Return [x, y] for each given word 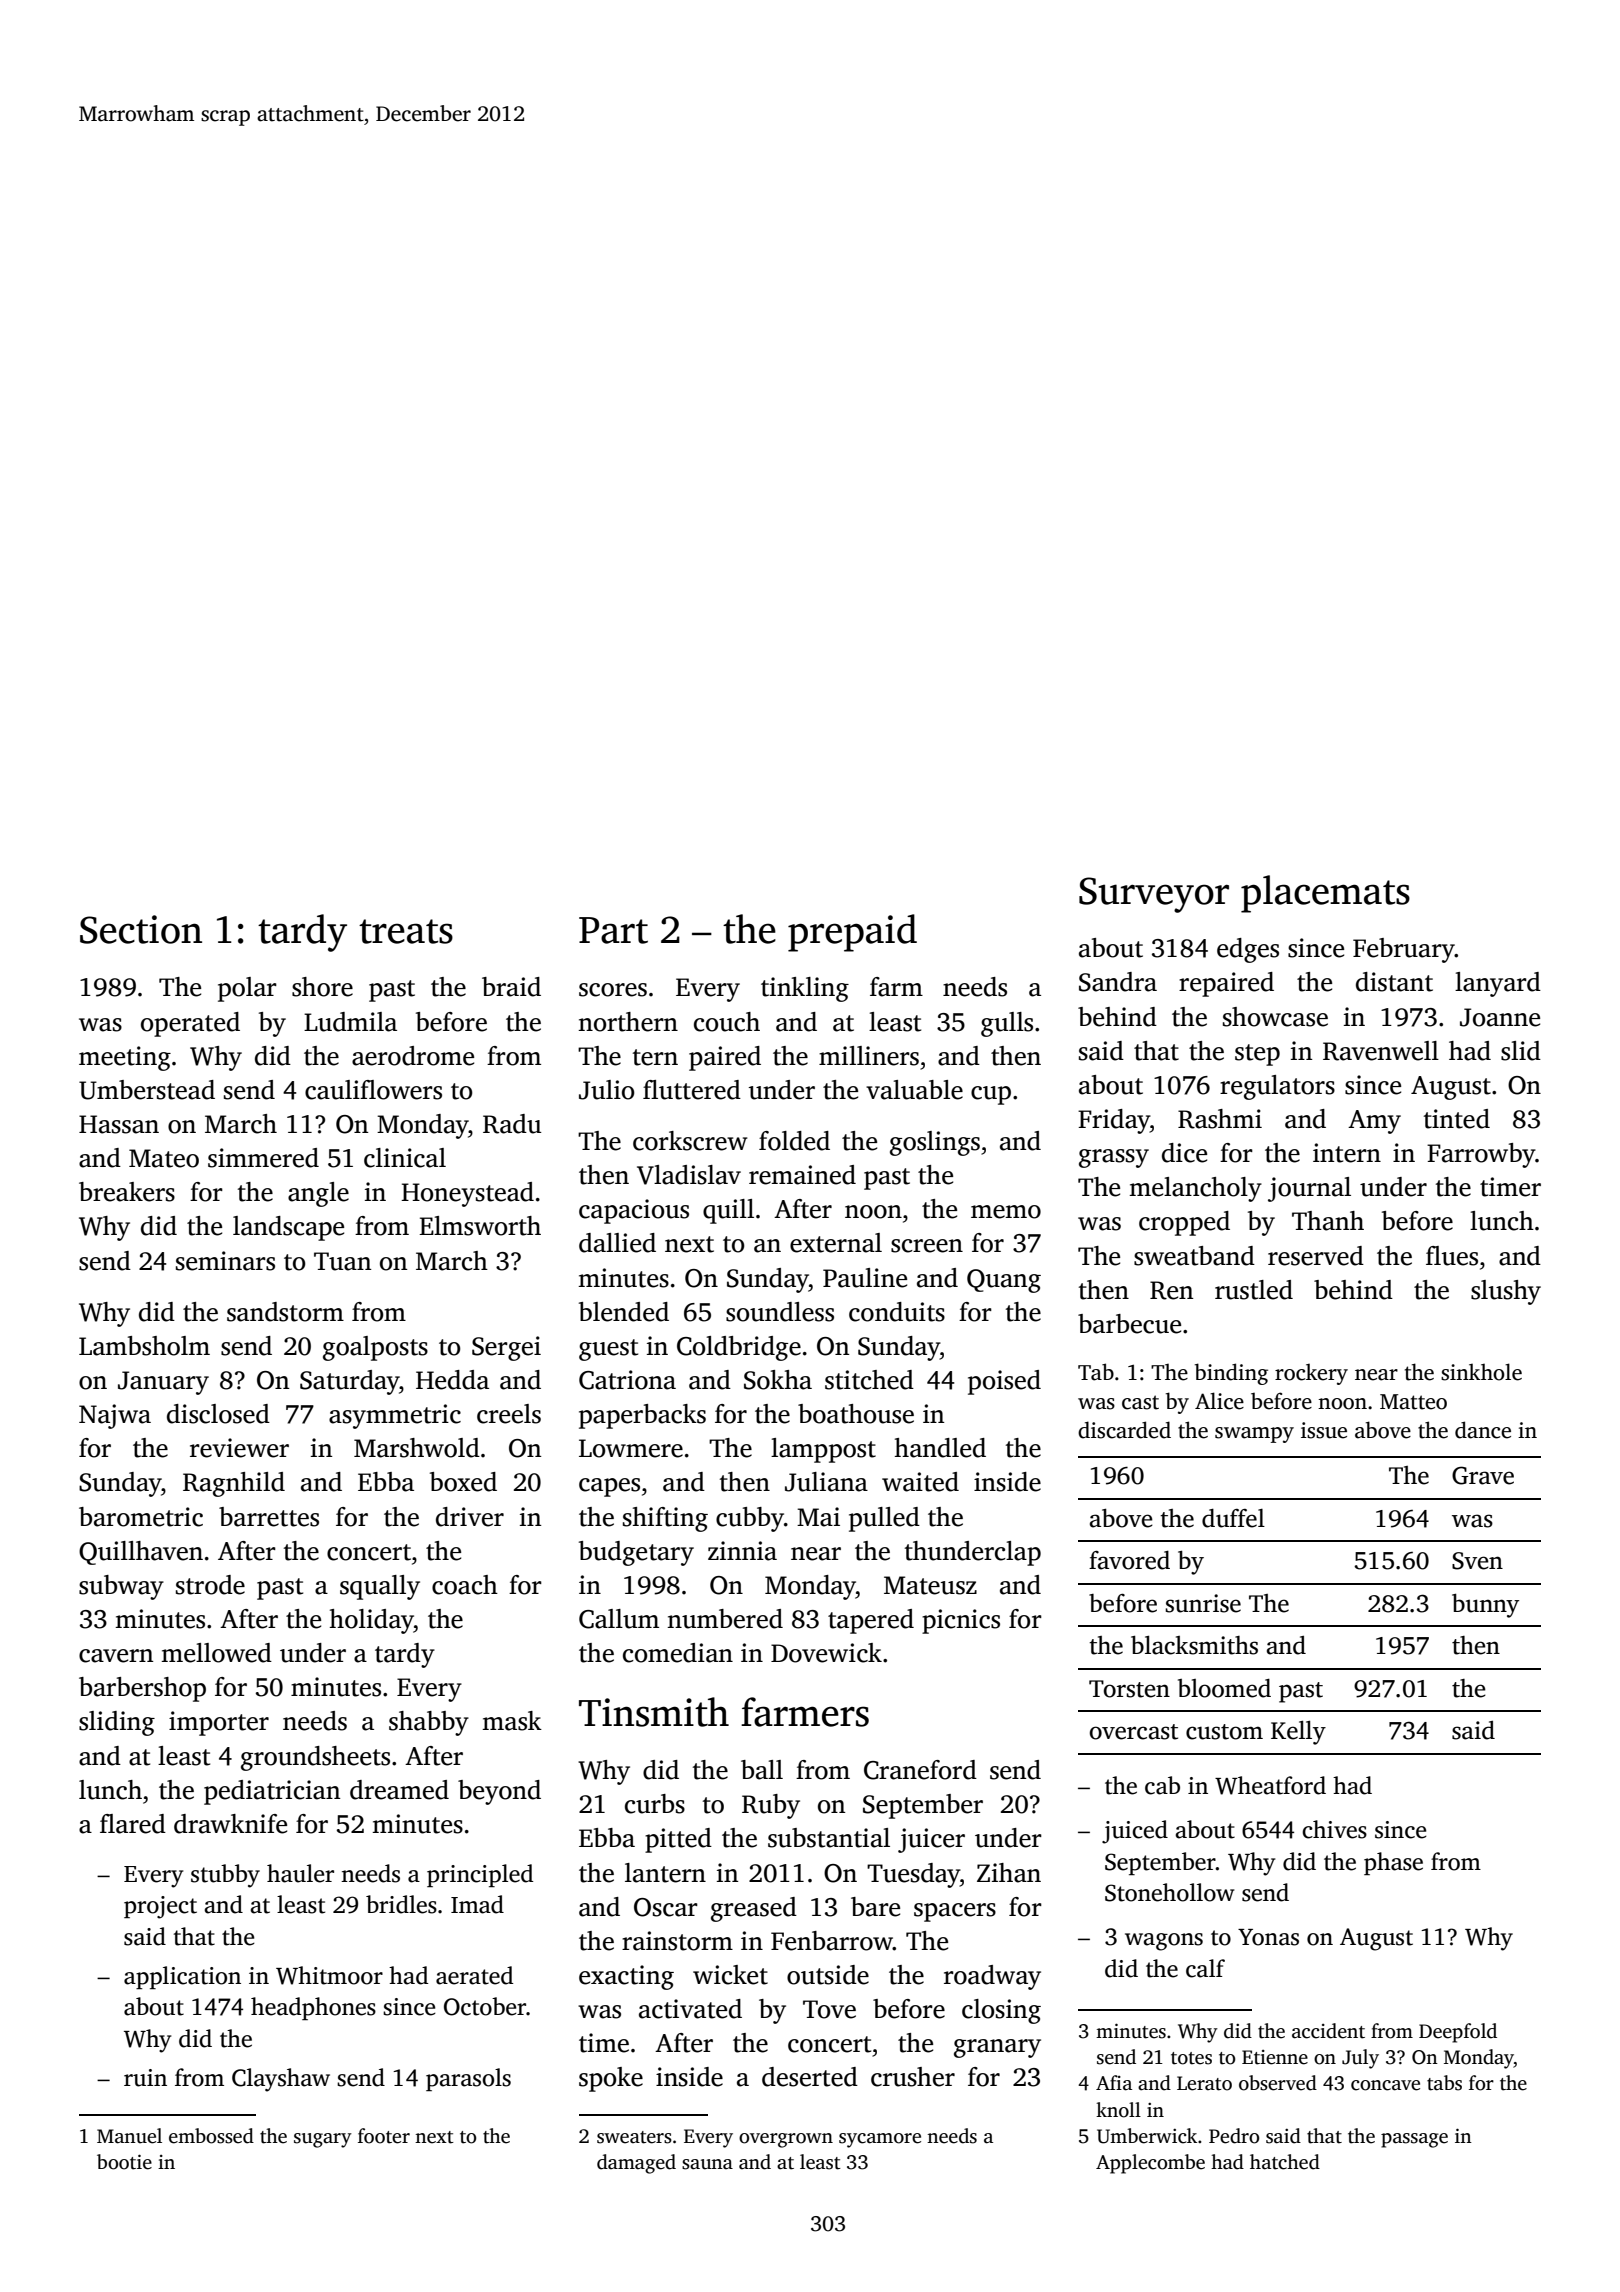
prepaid [852, 933]
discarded [1124, 1430]
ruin [145, 2078]
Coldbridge [739, 1348]
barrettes [269, 1517]
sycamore [880, 2140]
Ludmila [350, 1022]
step [1257, 1055]
